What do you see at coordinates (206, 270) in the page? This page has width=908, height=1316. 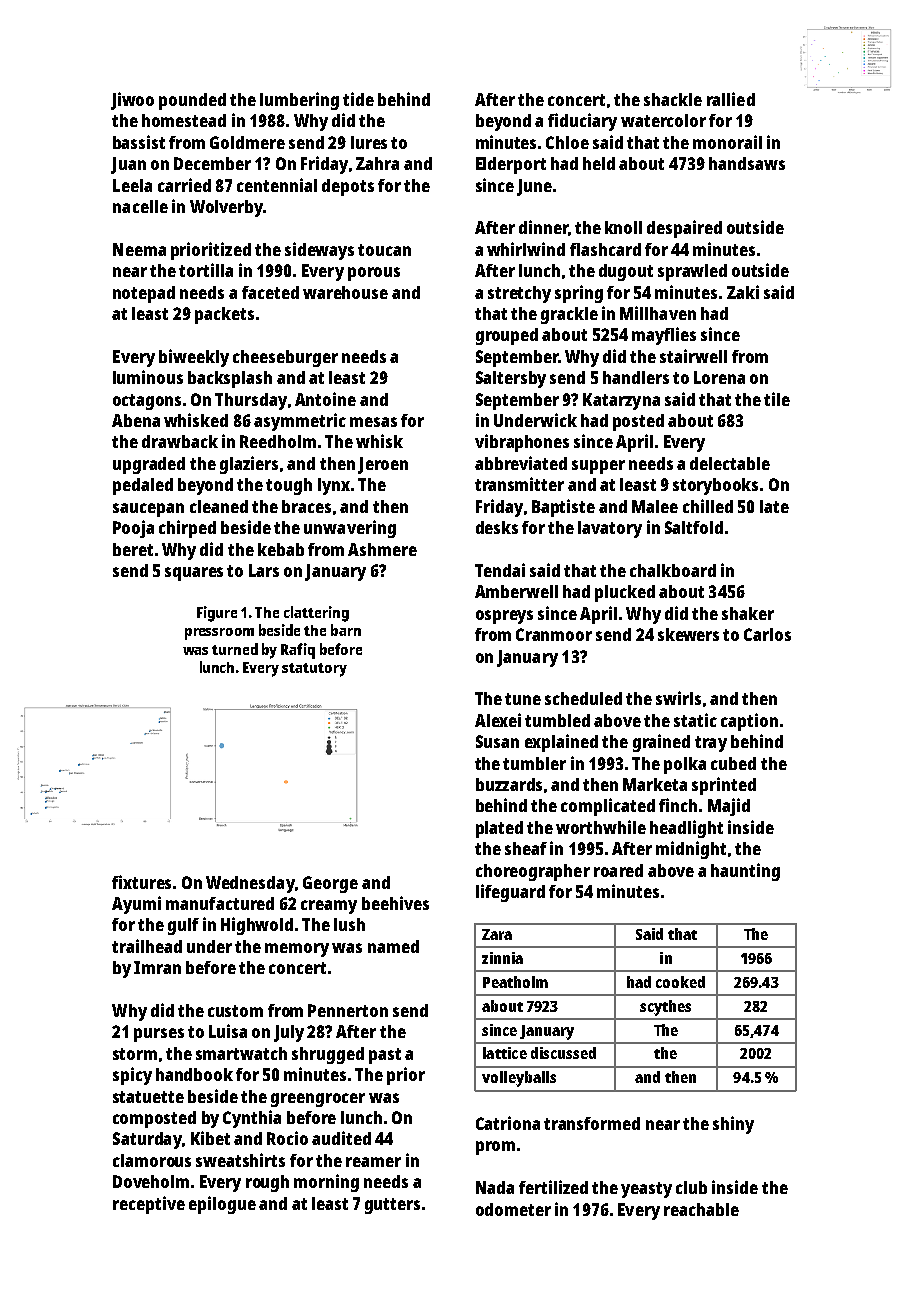 I see `tortilla` at bounding box center [206, 270].
